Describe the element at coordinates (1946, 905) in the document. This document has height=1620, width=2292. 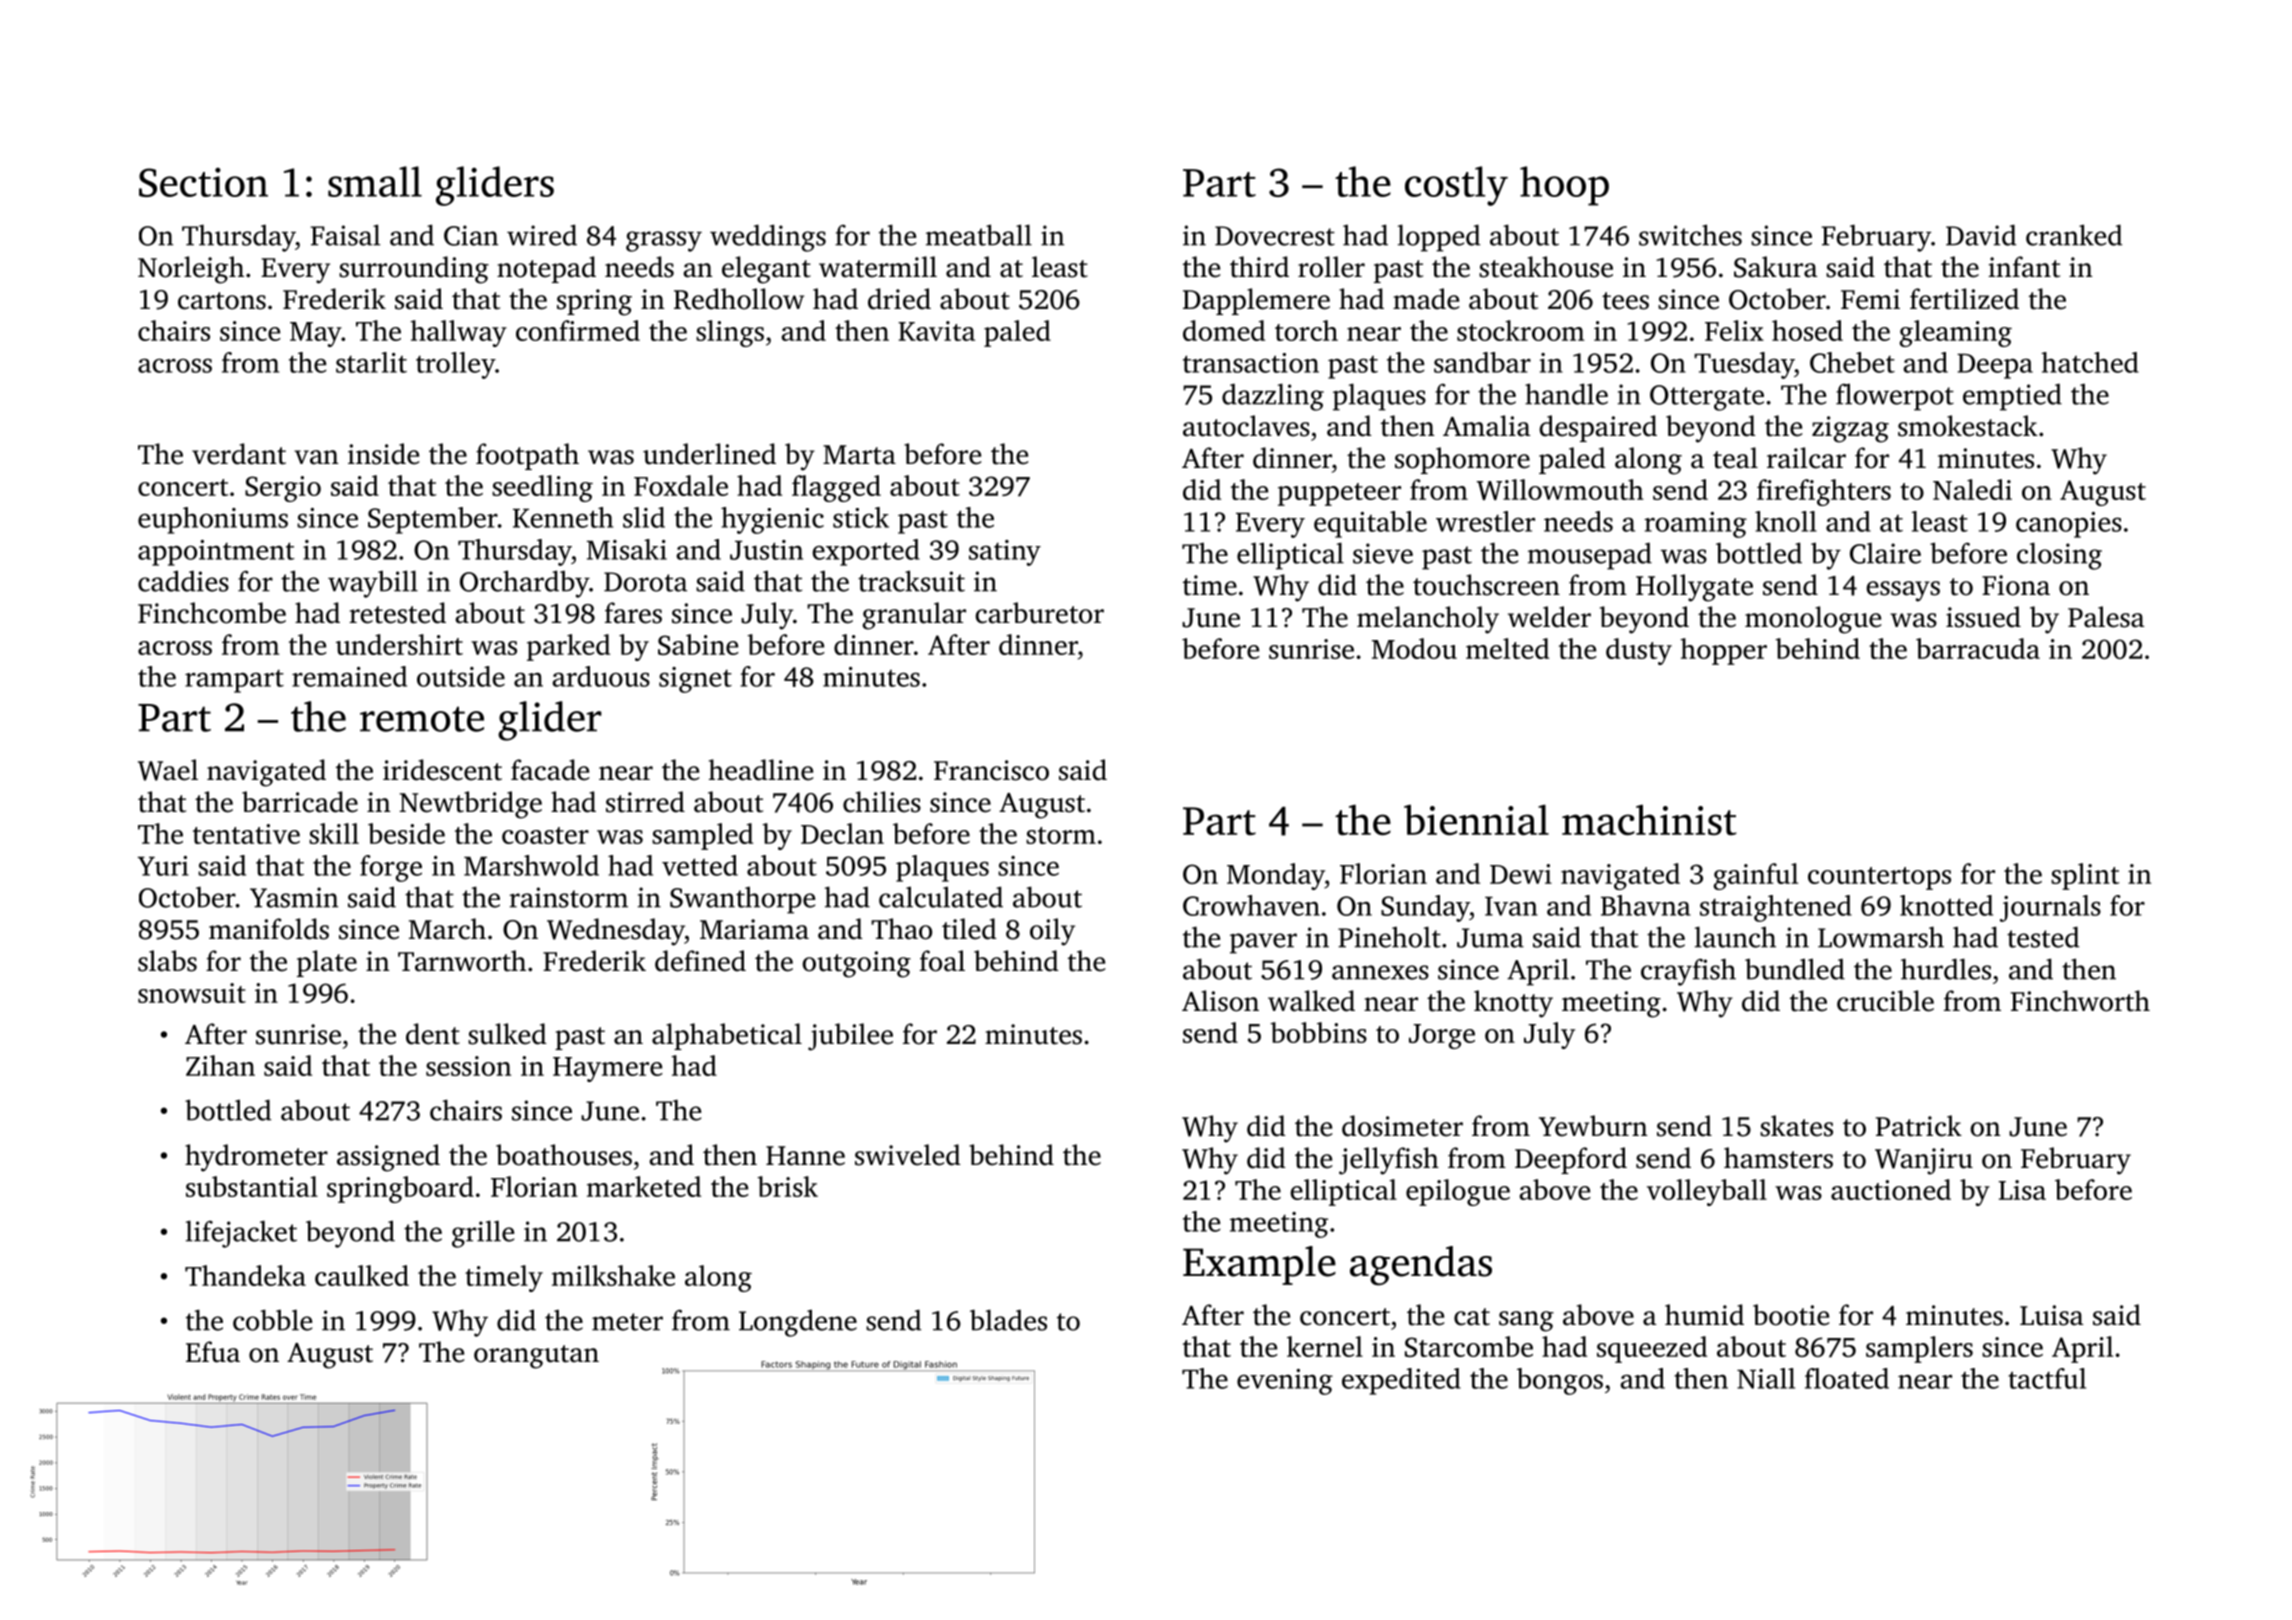
I see `knotted` at that location.
